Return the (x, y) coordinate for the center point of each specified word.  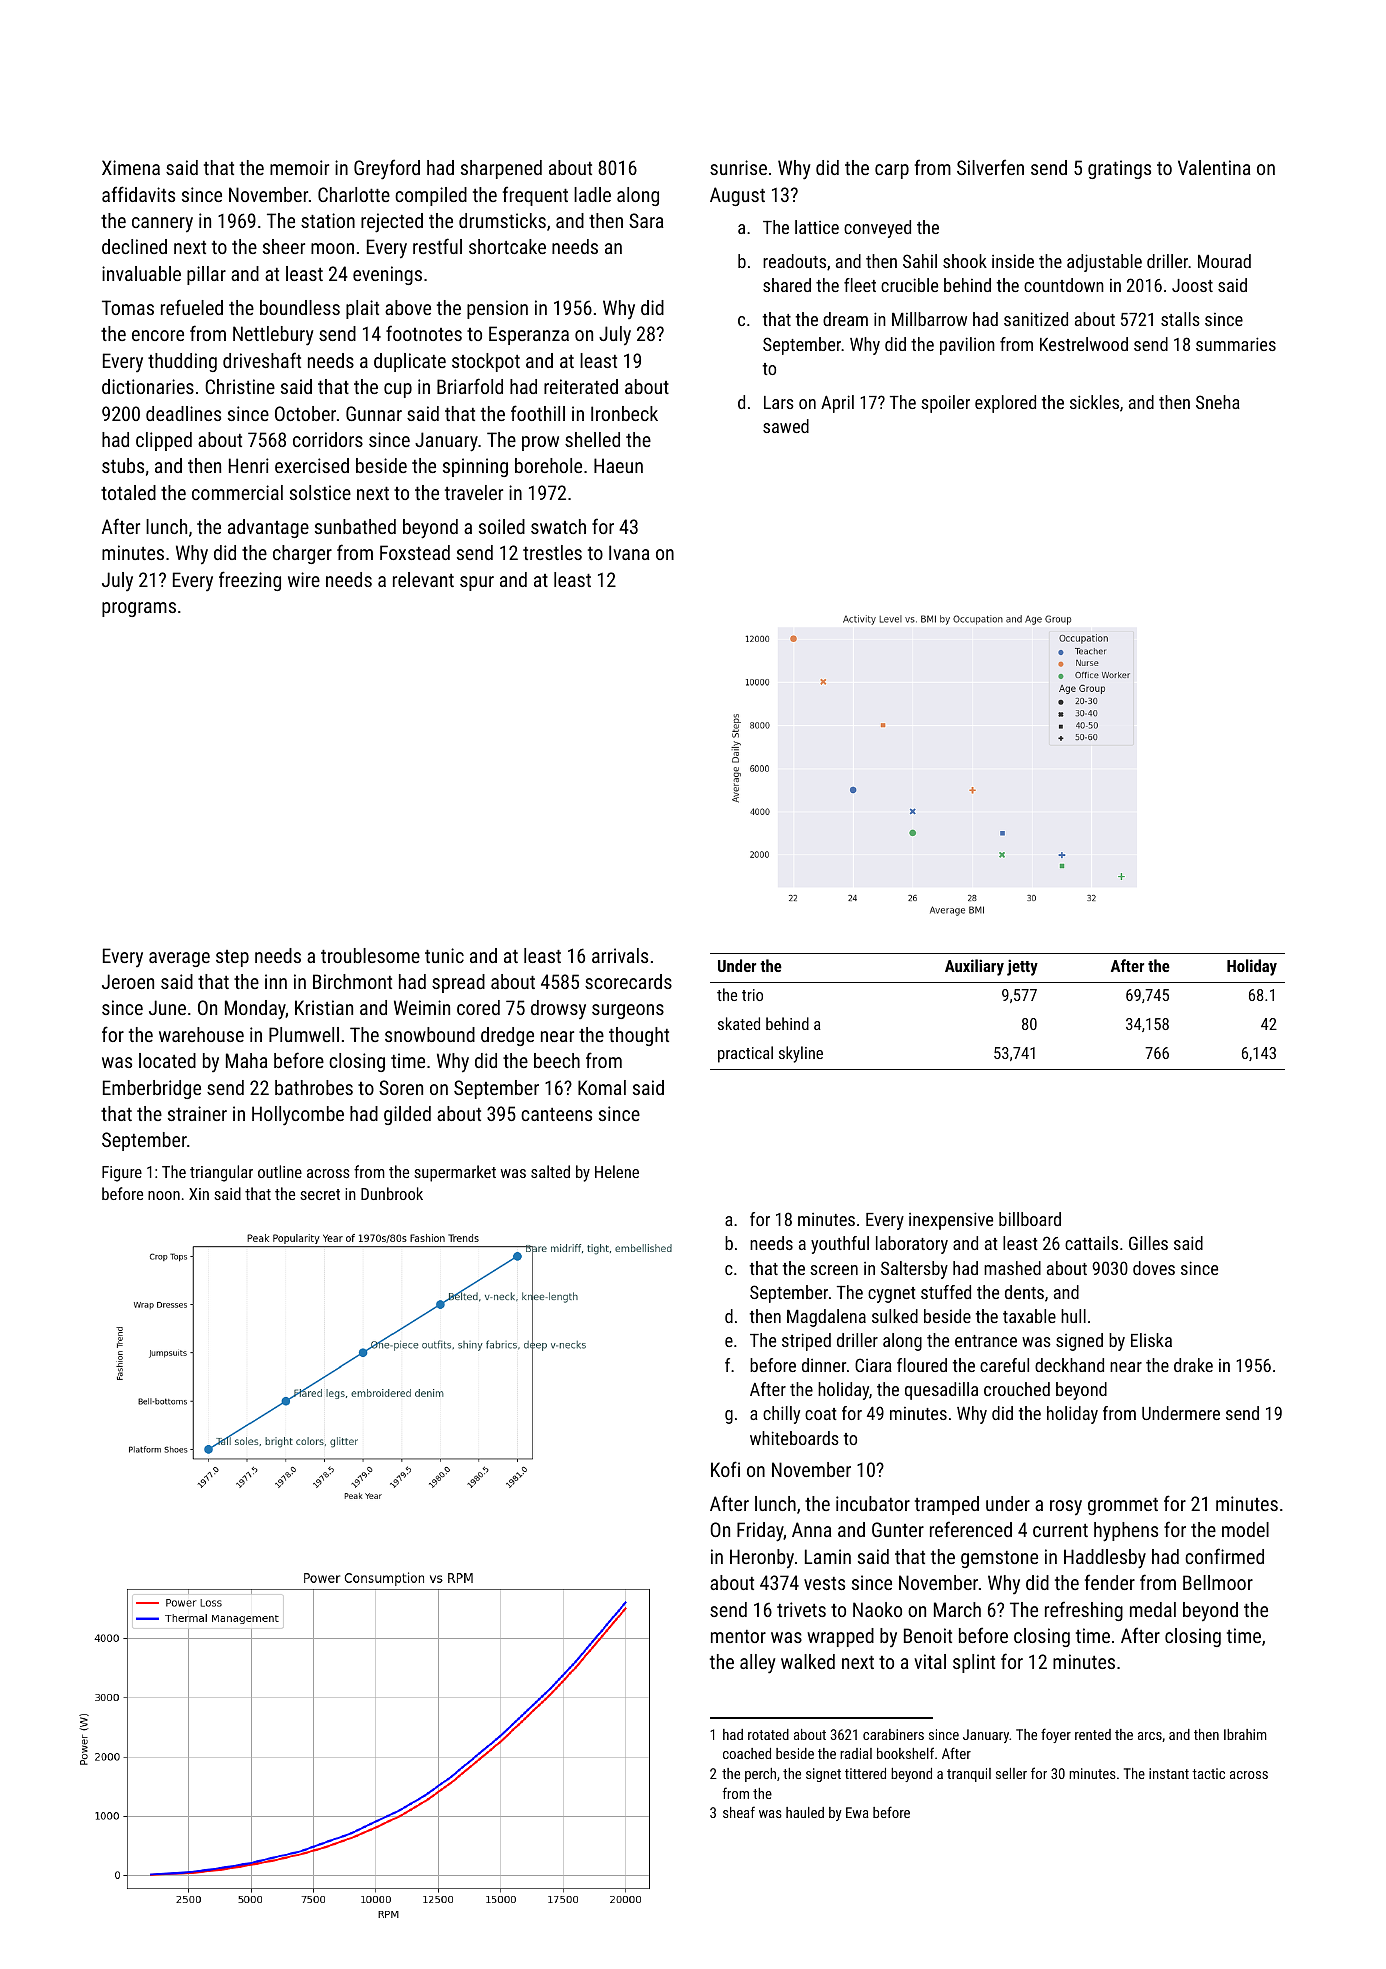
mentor (738, 1636)
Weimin (422, 1007)
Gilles (1148, 1243)
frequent (535, 196)
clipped (164, 441)
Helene (617, 1171)
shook (965, 261)
